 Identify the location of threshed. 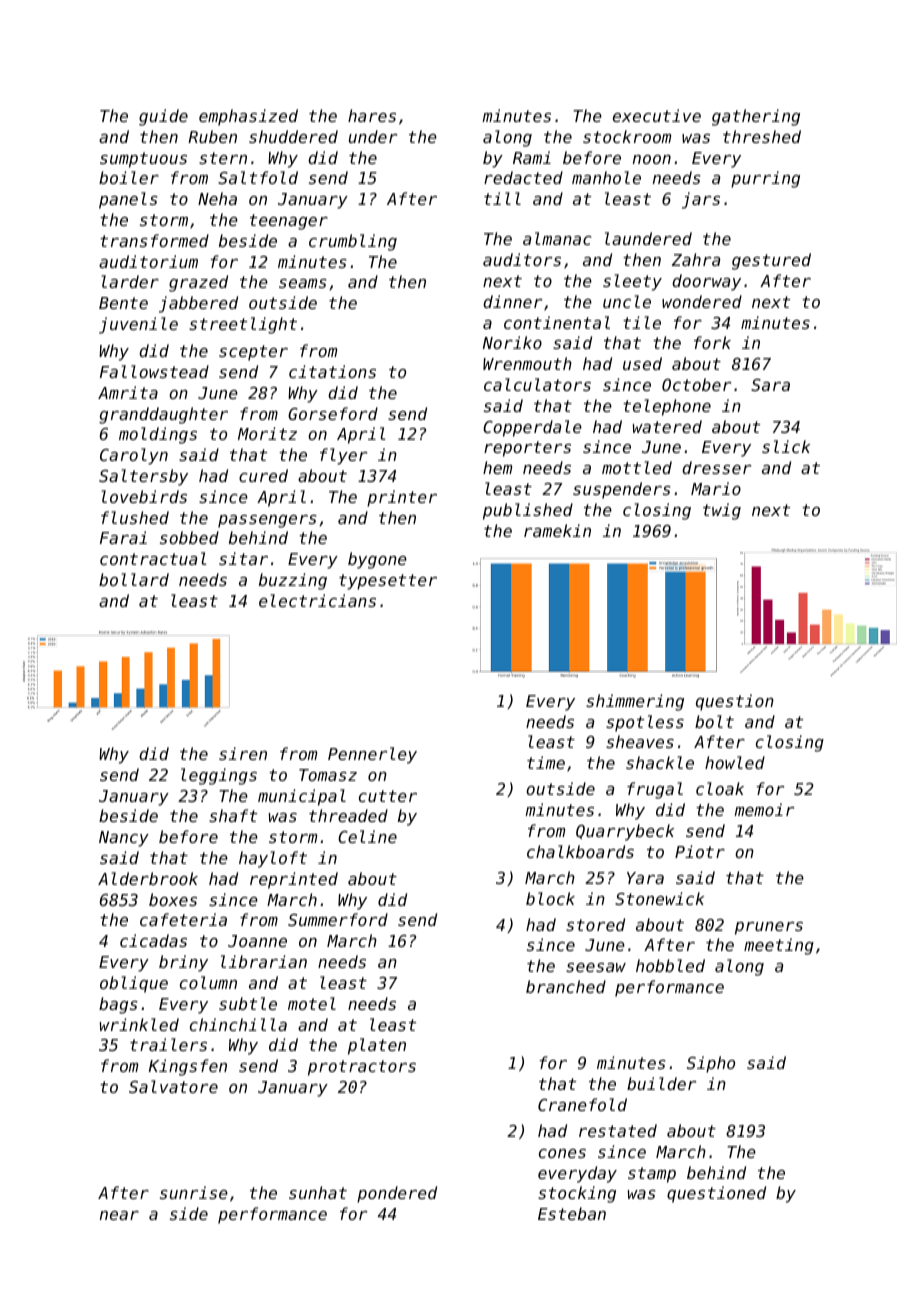
(762, 136).
